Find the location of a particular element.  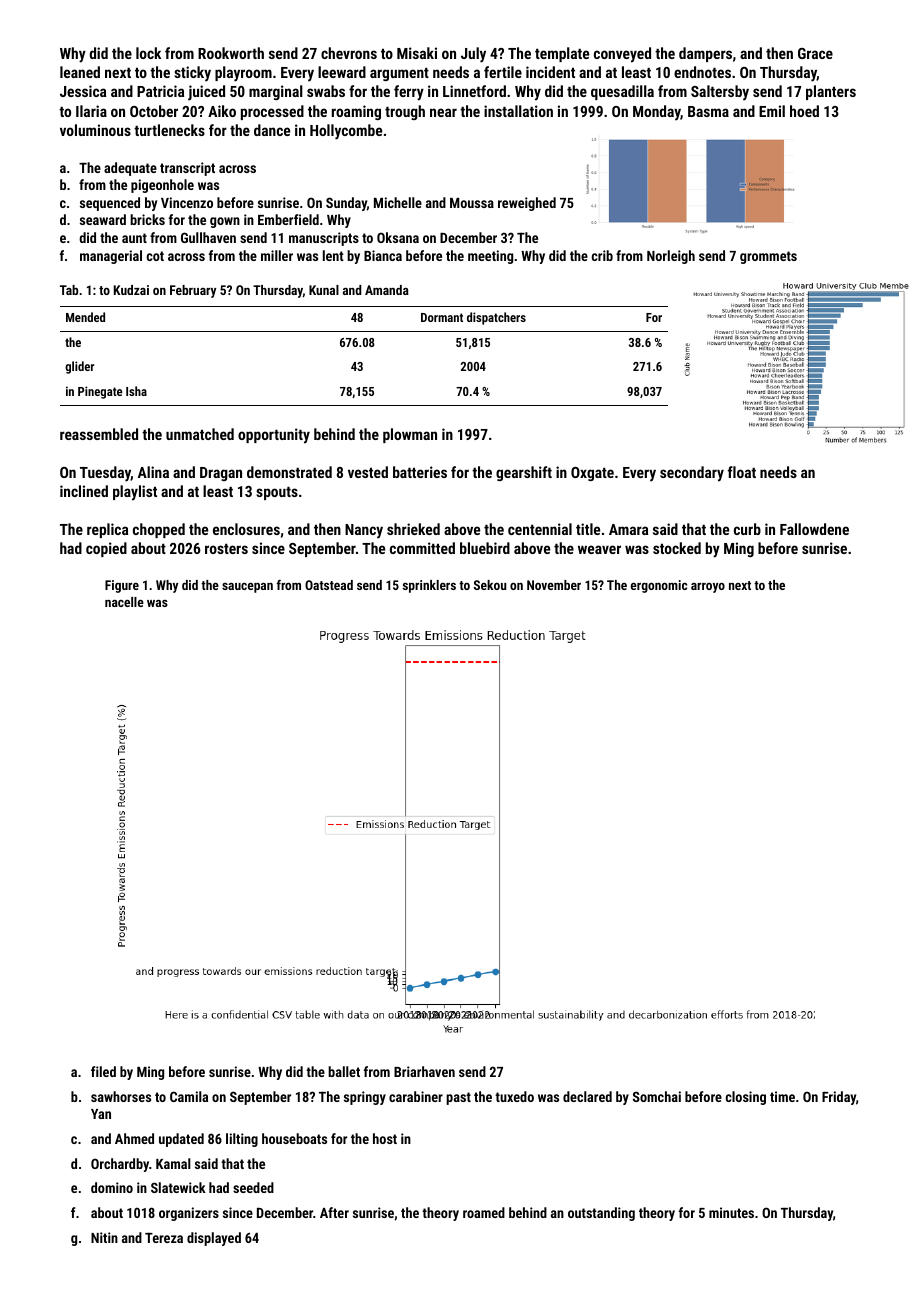

Rookworth is located at coordinates (231, 53).
